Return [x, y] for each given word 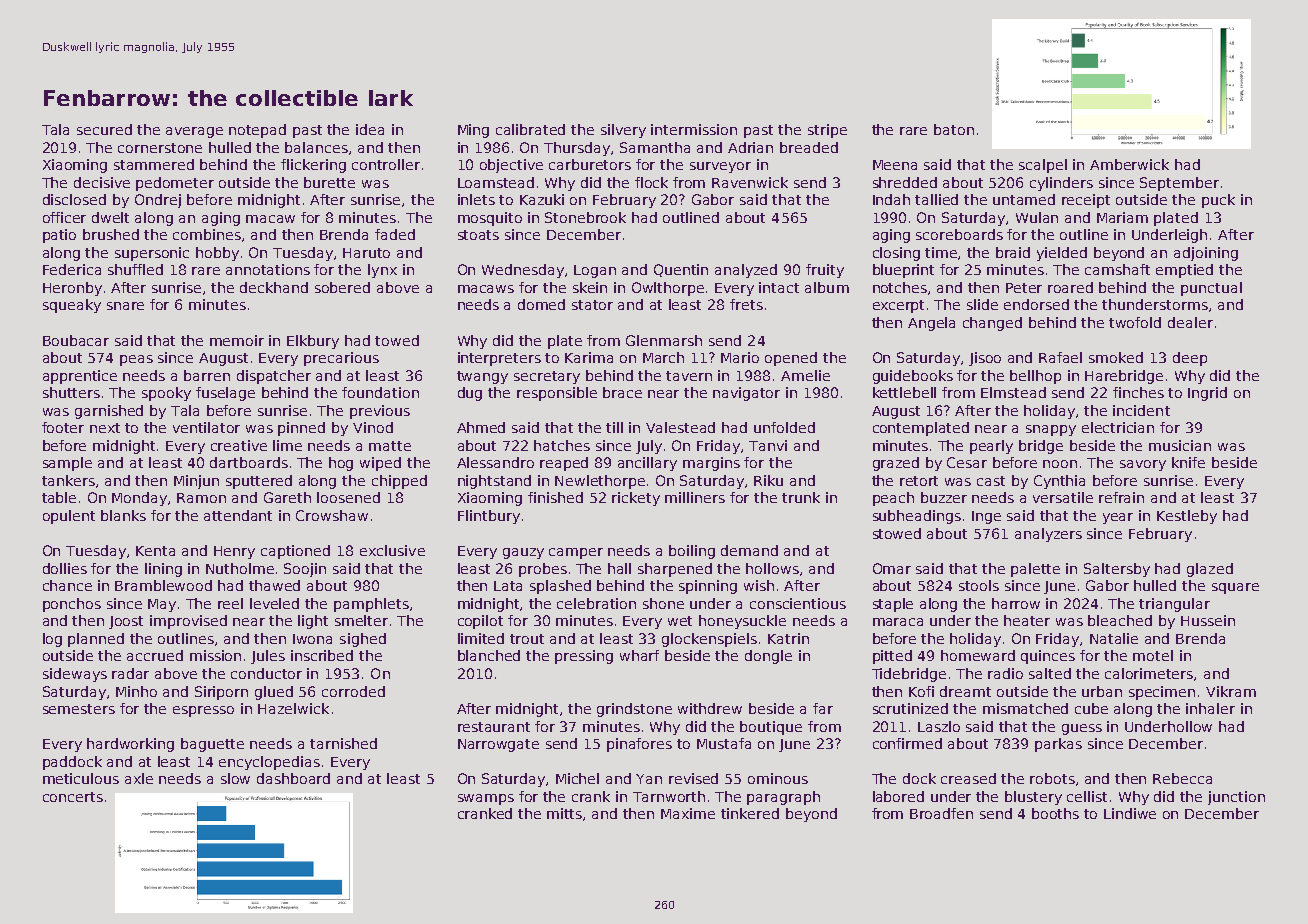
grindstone [634, 710]
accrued [155, 655]
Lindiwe [1130, 813]
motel [1153, 655]
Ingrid [1207, 394]
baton [954, 129]
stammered [154, 164]
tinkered [750, 813]
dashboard [293, 778]
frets [746, 304]
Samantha [655, 147]
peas [136, 360]
